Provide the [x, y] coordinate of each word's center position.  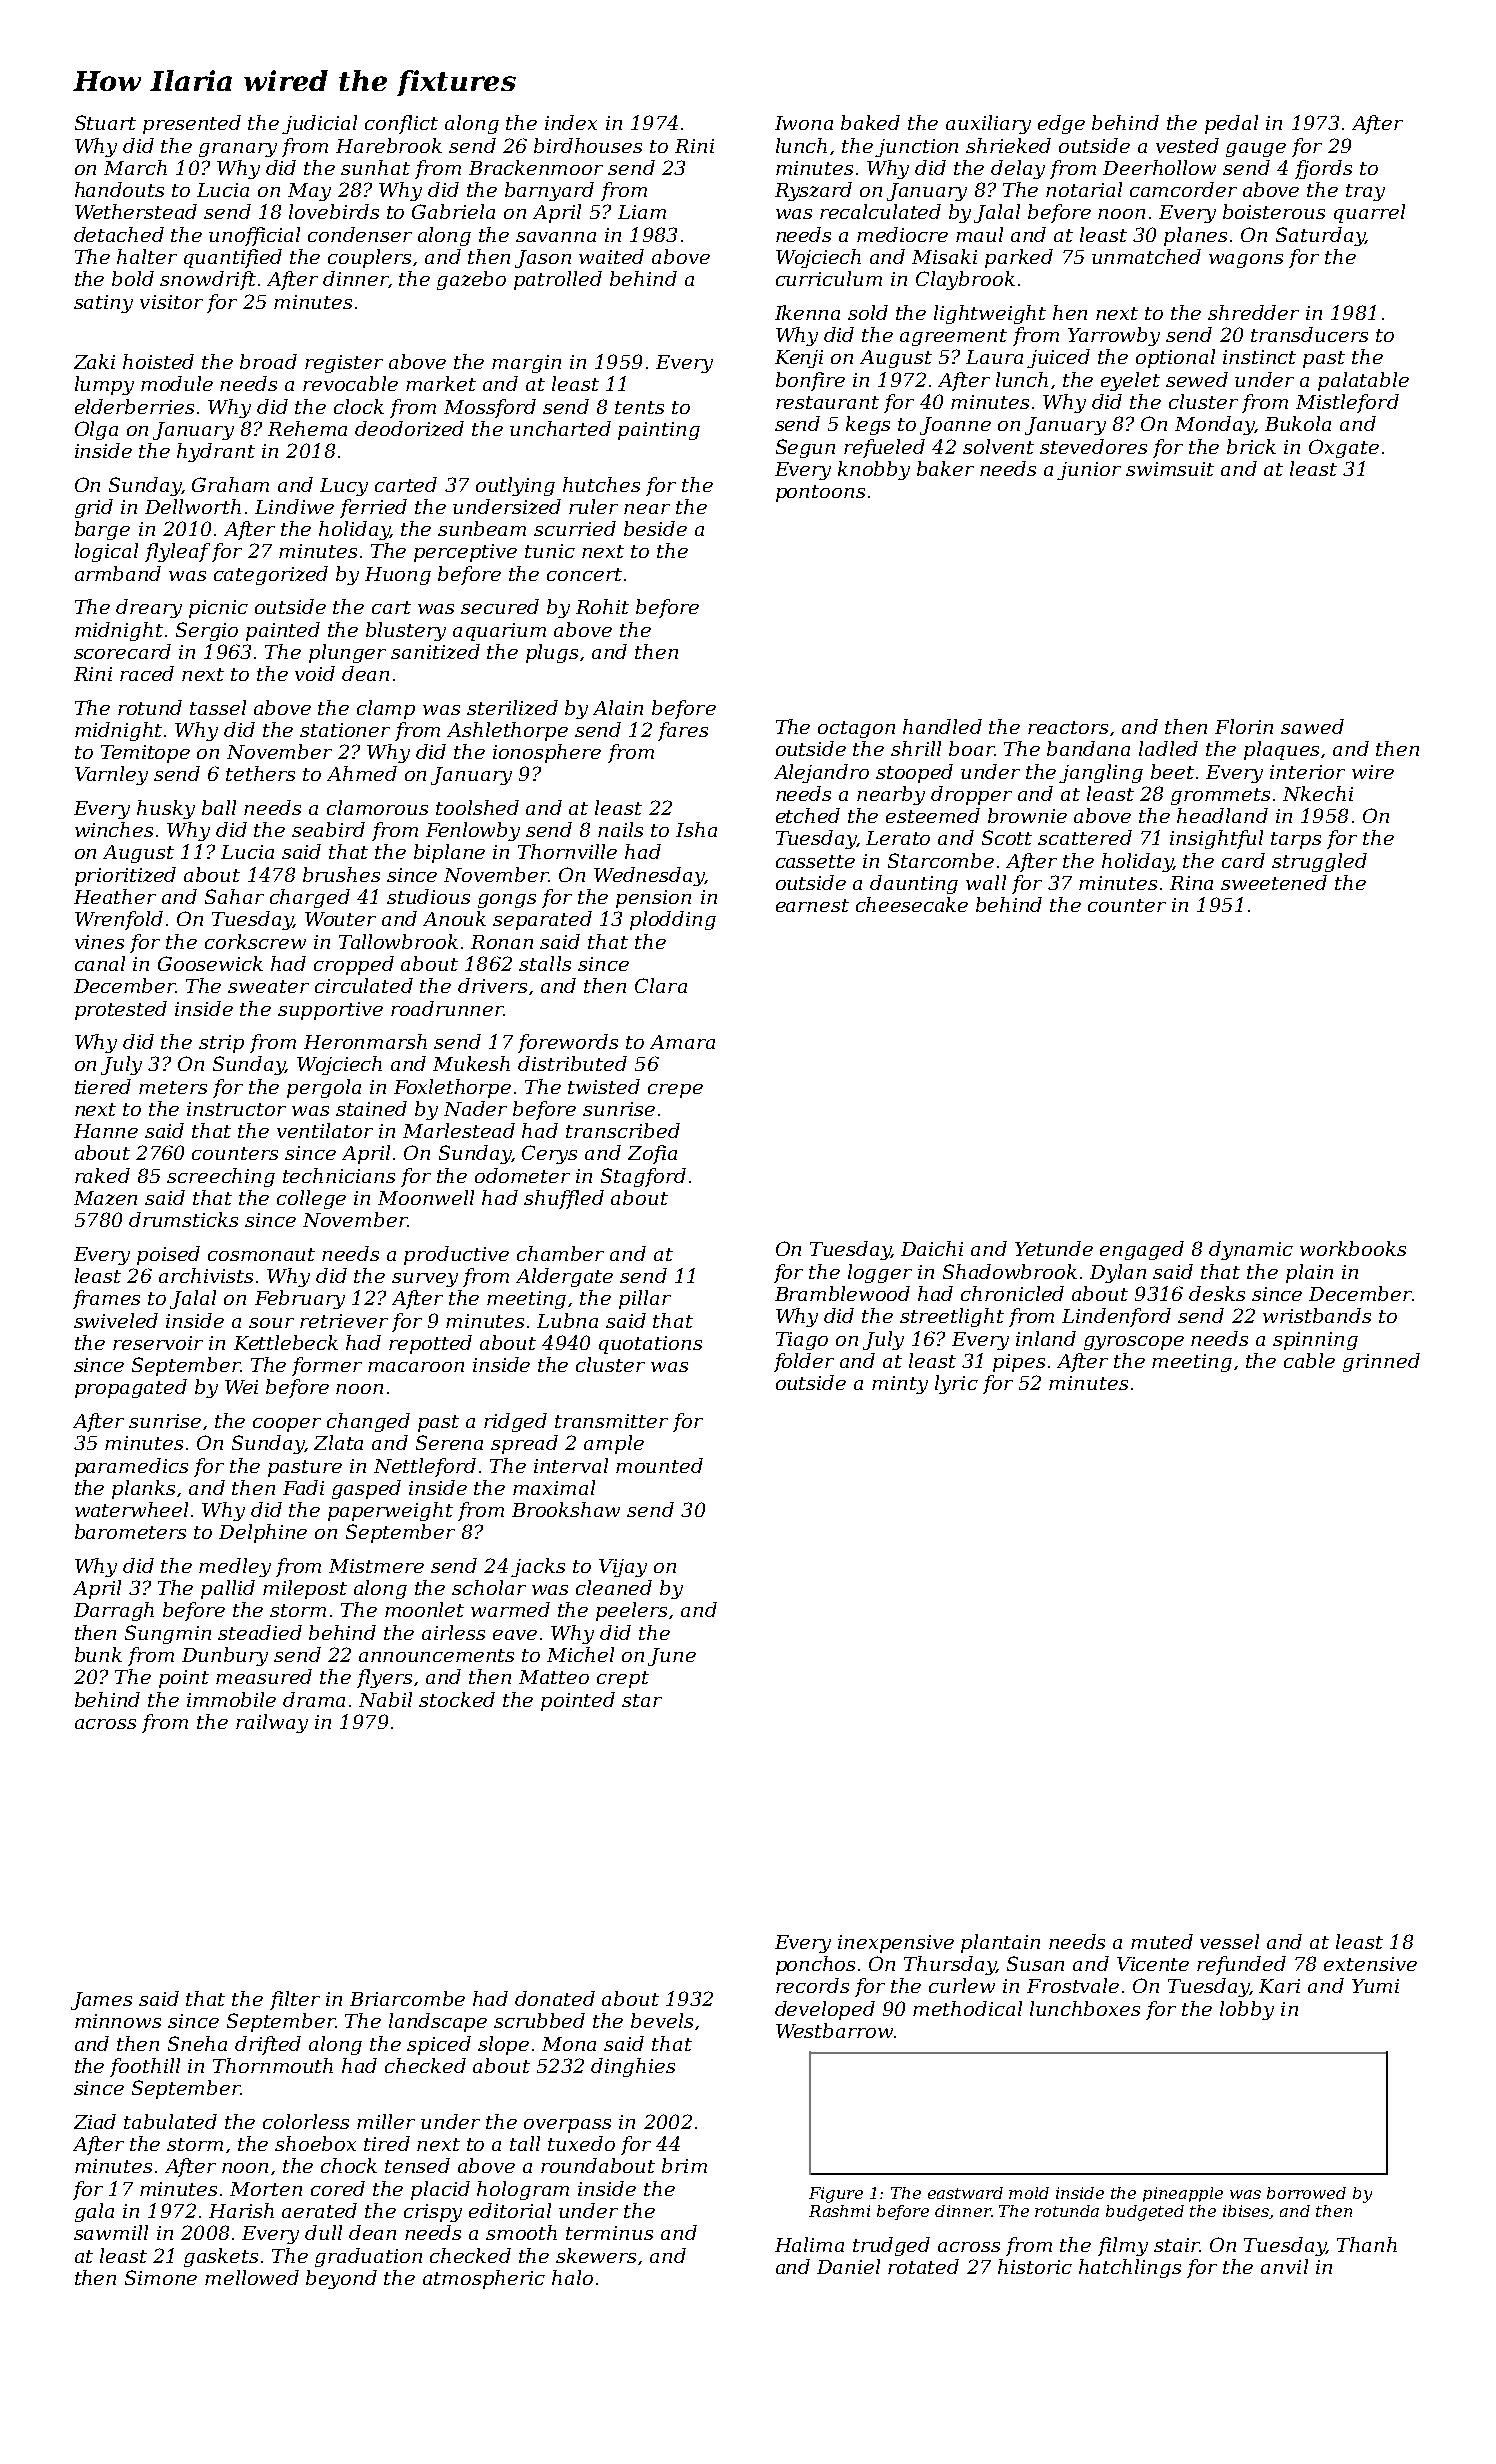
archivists [206, 1275]
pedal [1231, 124]
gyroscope [1134, 1343]
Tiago [802, 1341]
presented [192, 124]
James [101, 2001]
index [571, 122]
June [672, 1657]
